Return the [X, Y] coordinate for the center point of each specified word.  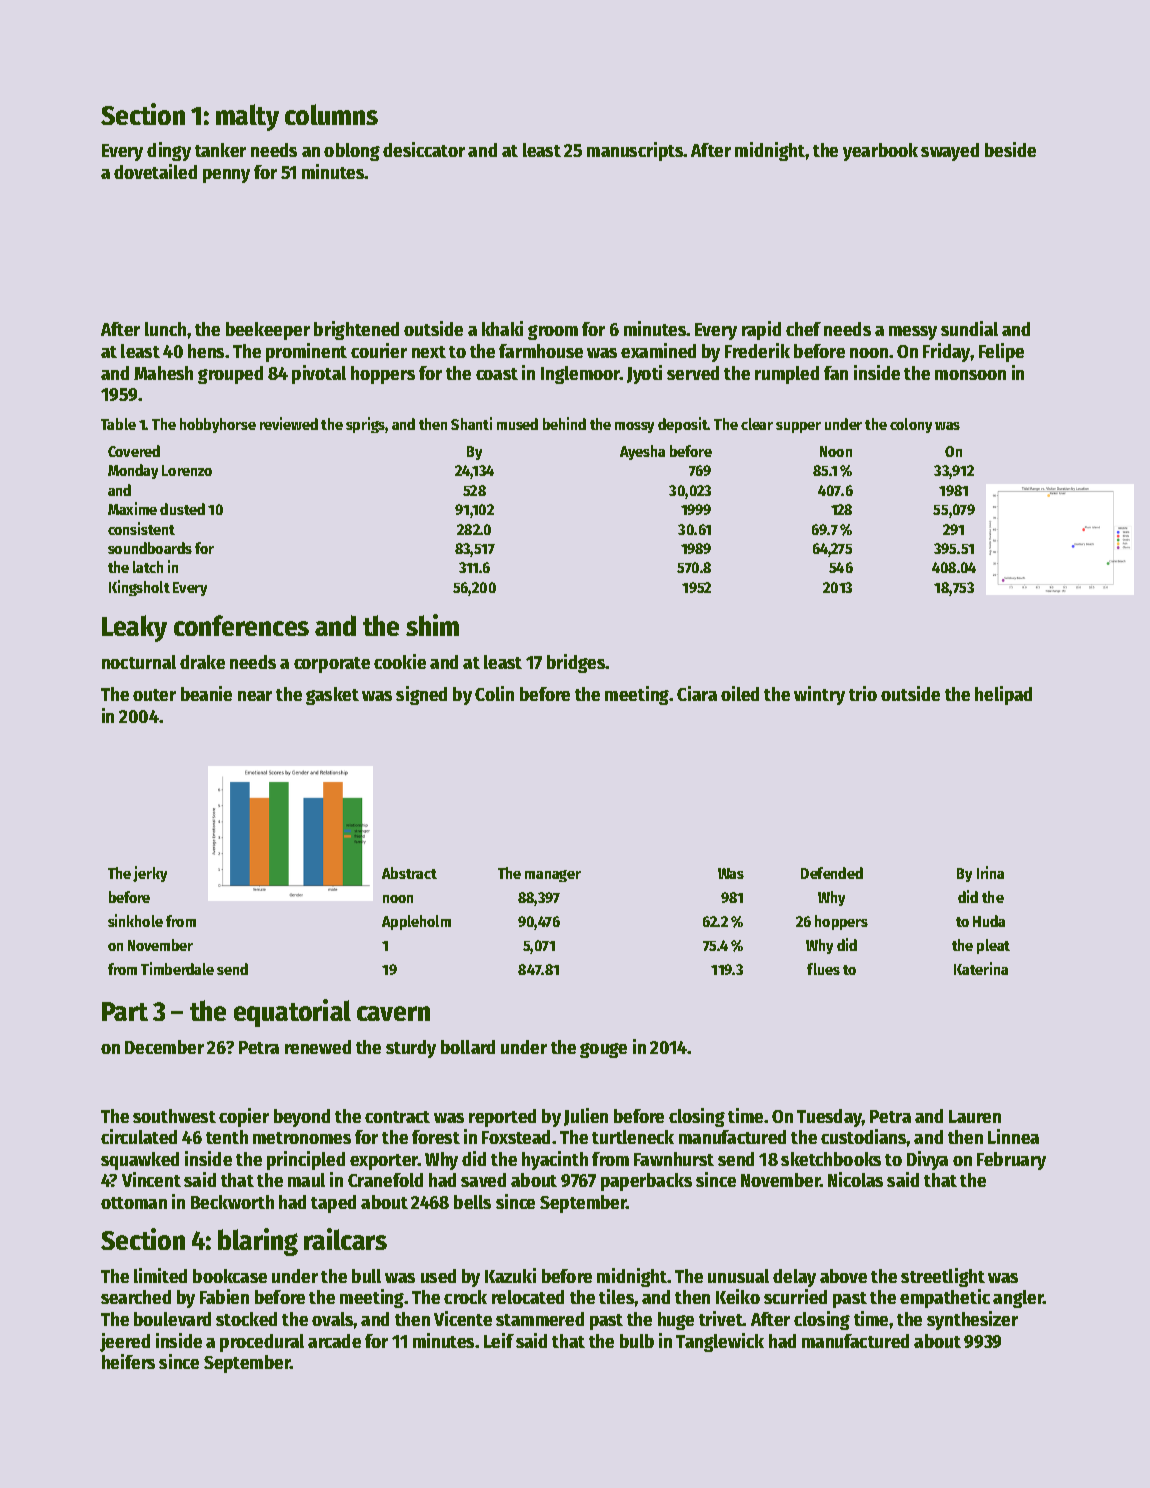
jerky [150, 874]
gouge [603, 1050]
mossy [634, 427]
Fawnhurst [674, 1159]
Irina [990, 872]
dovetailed [155, 171]
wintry [819, 695]
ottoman [134, 1203]
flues [823, 969]
